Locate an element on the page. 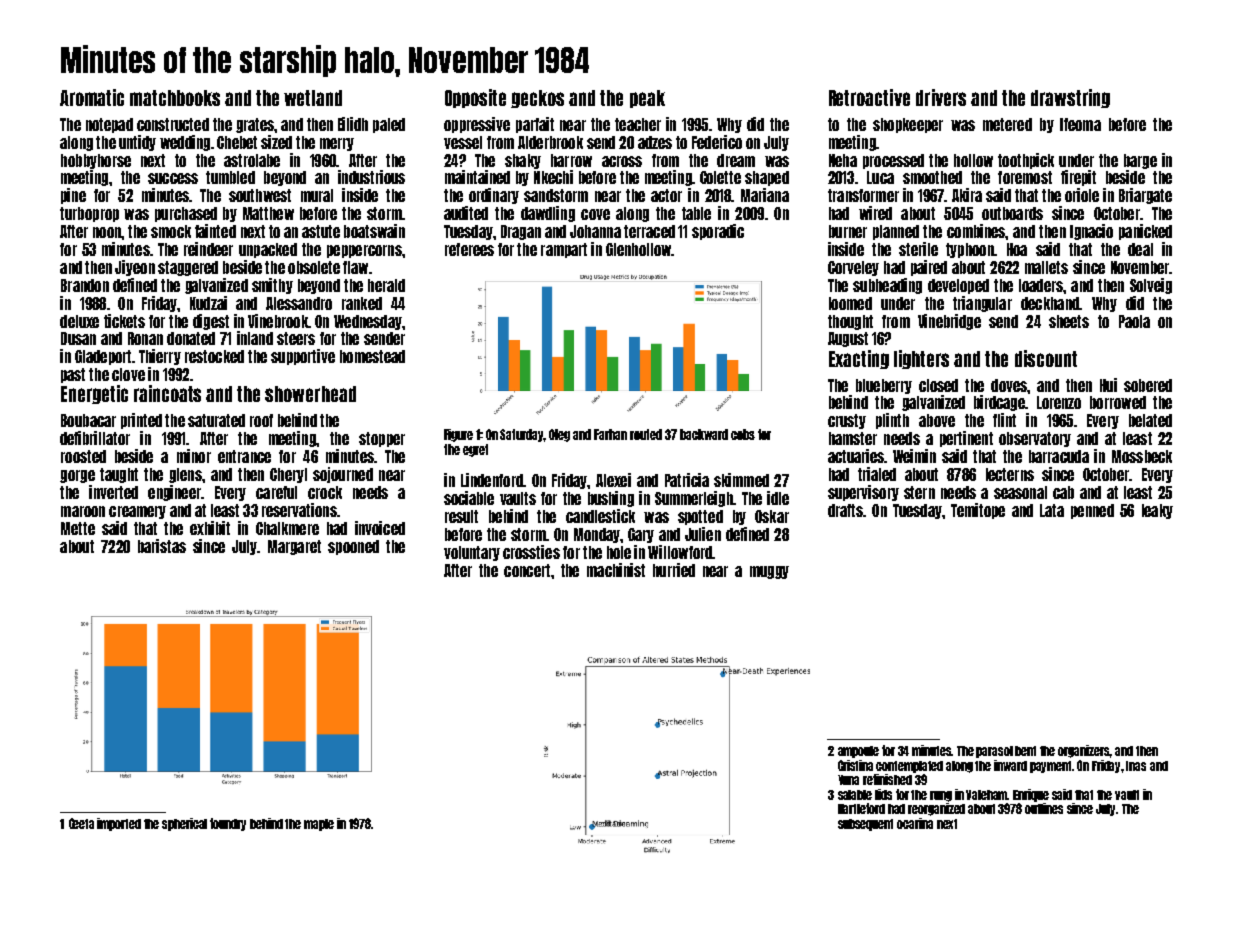  inland is located at coordinates (255, 338).
